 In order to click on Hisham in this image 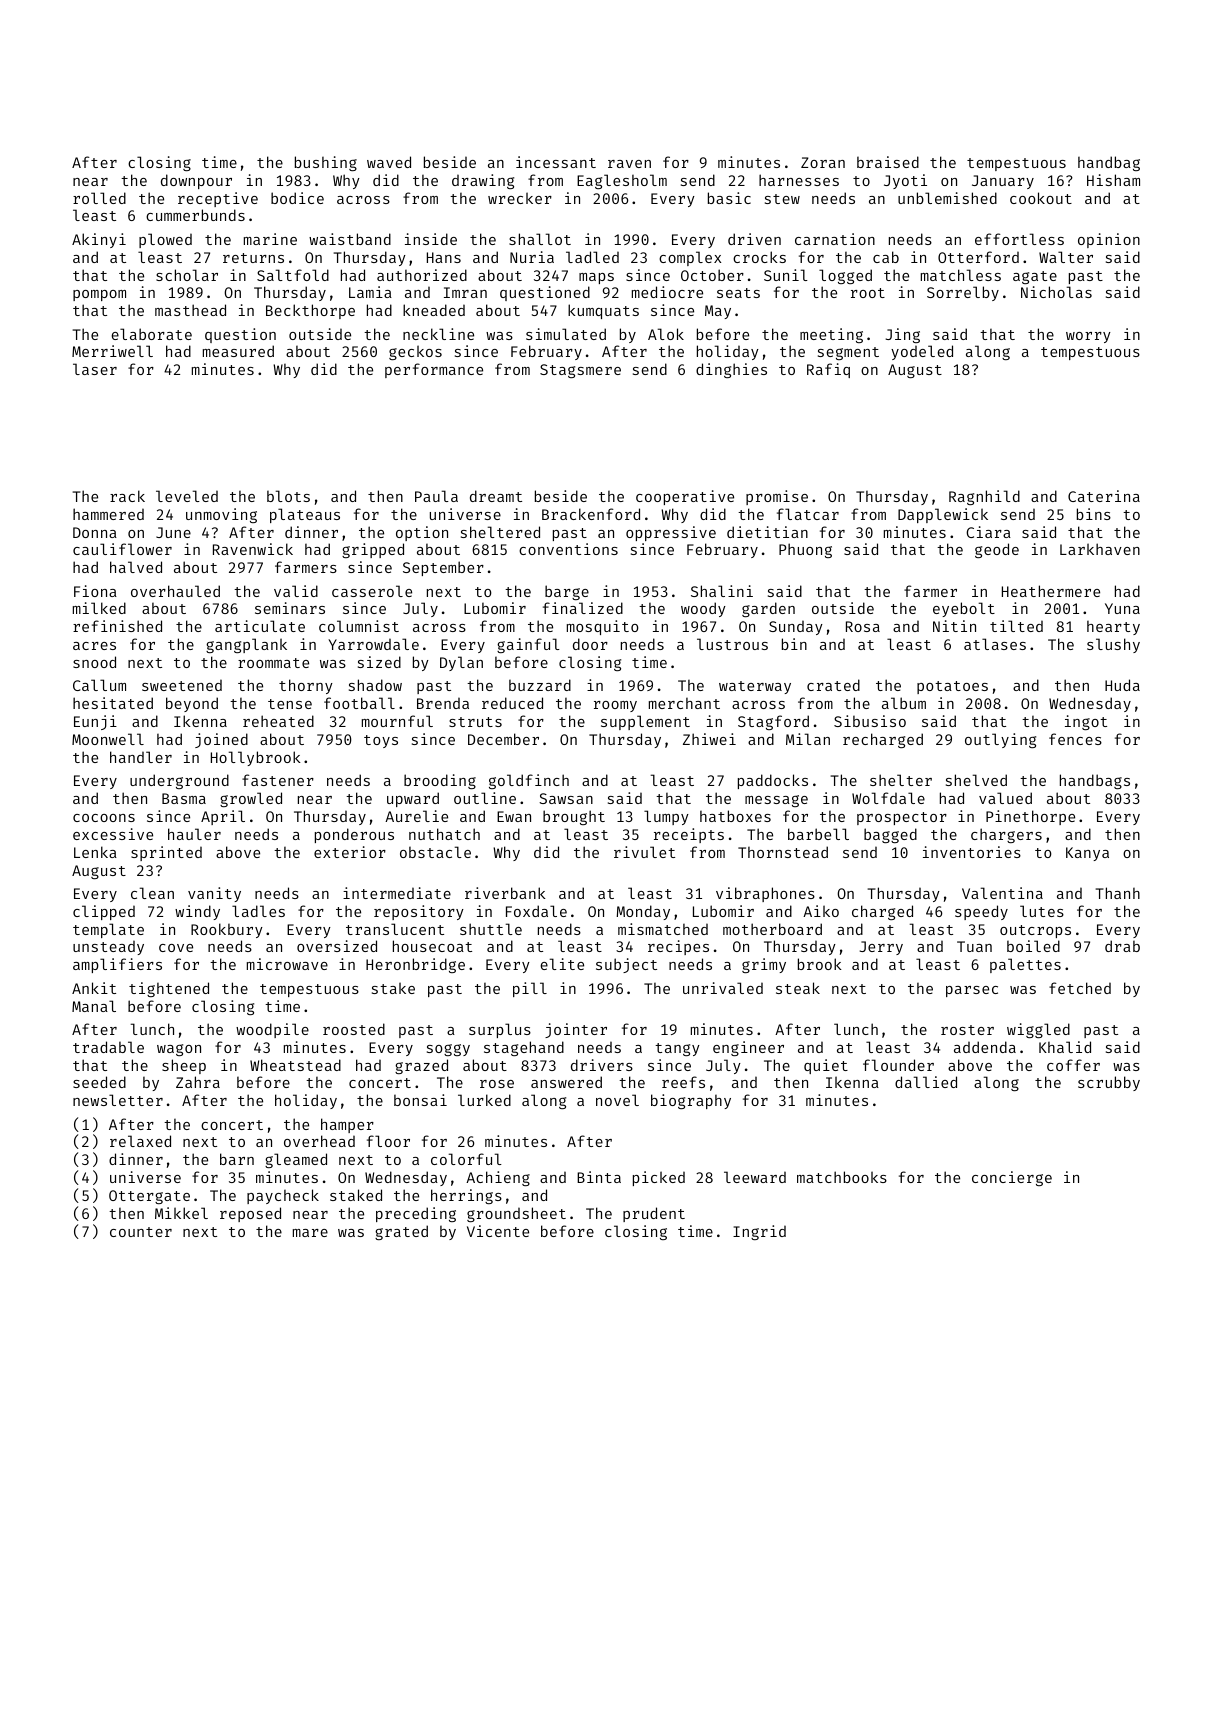, I will do `click(1113, 180)`.
